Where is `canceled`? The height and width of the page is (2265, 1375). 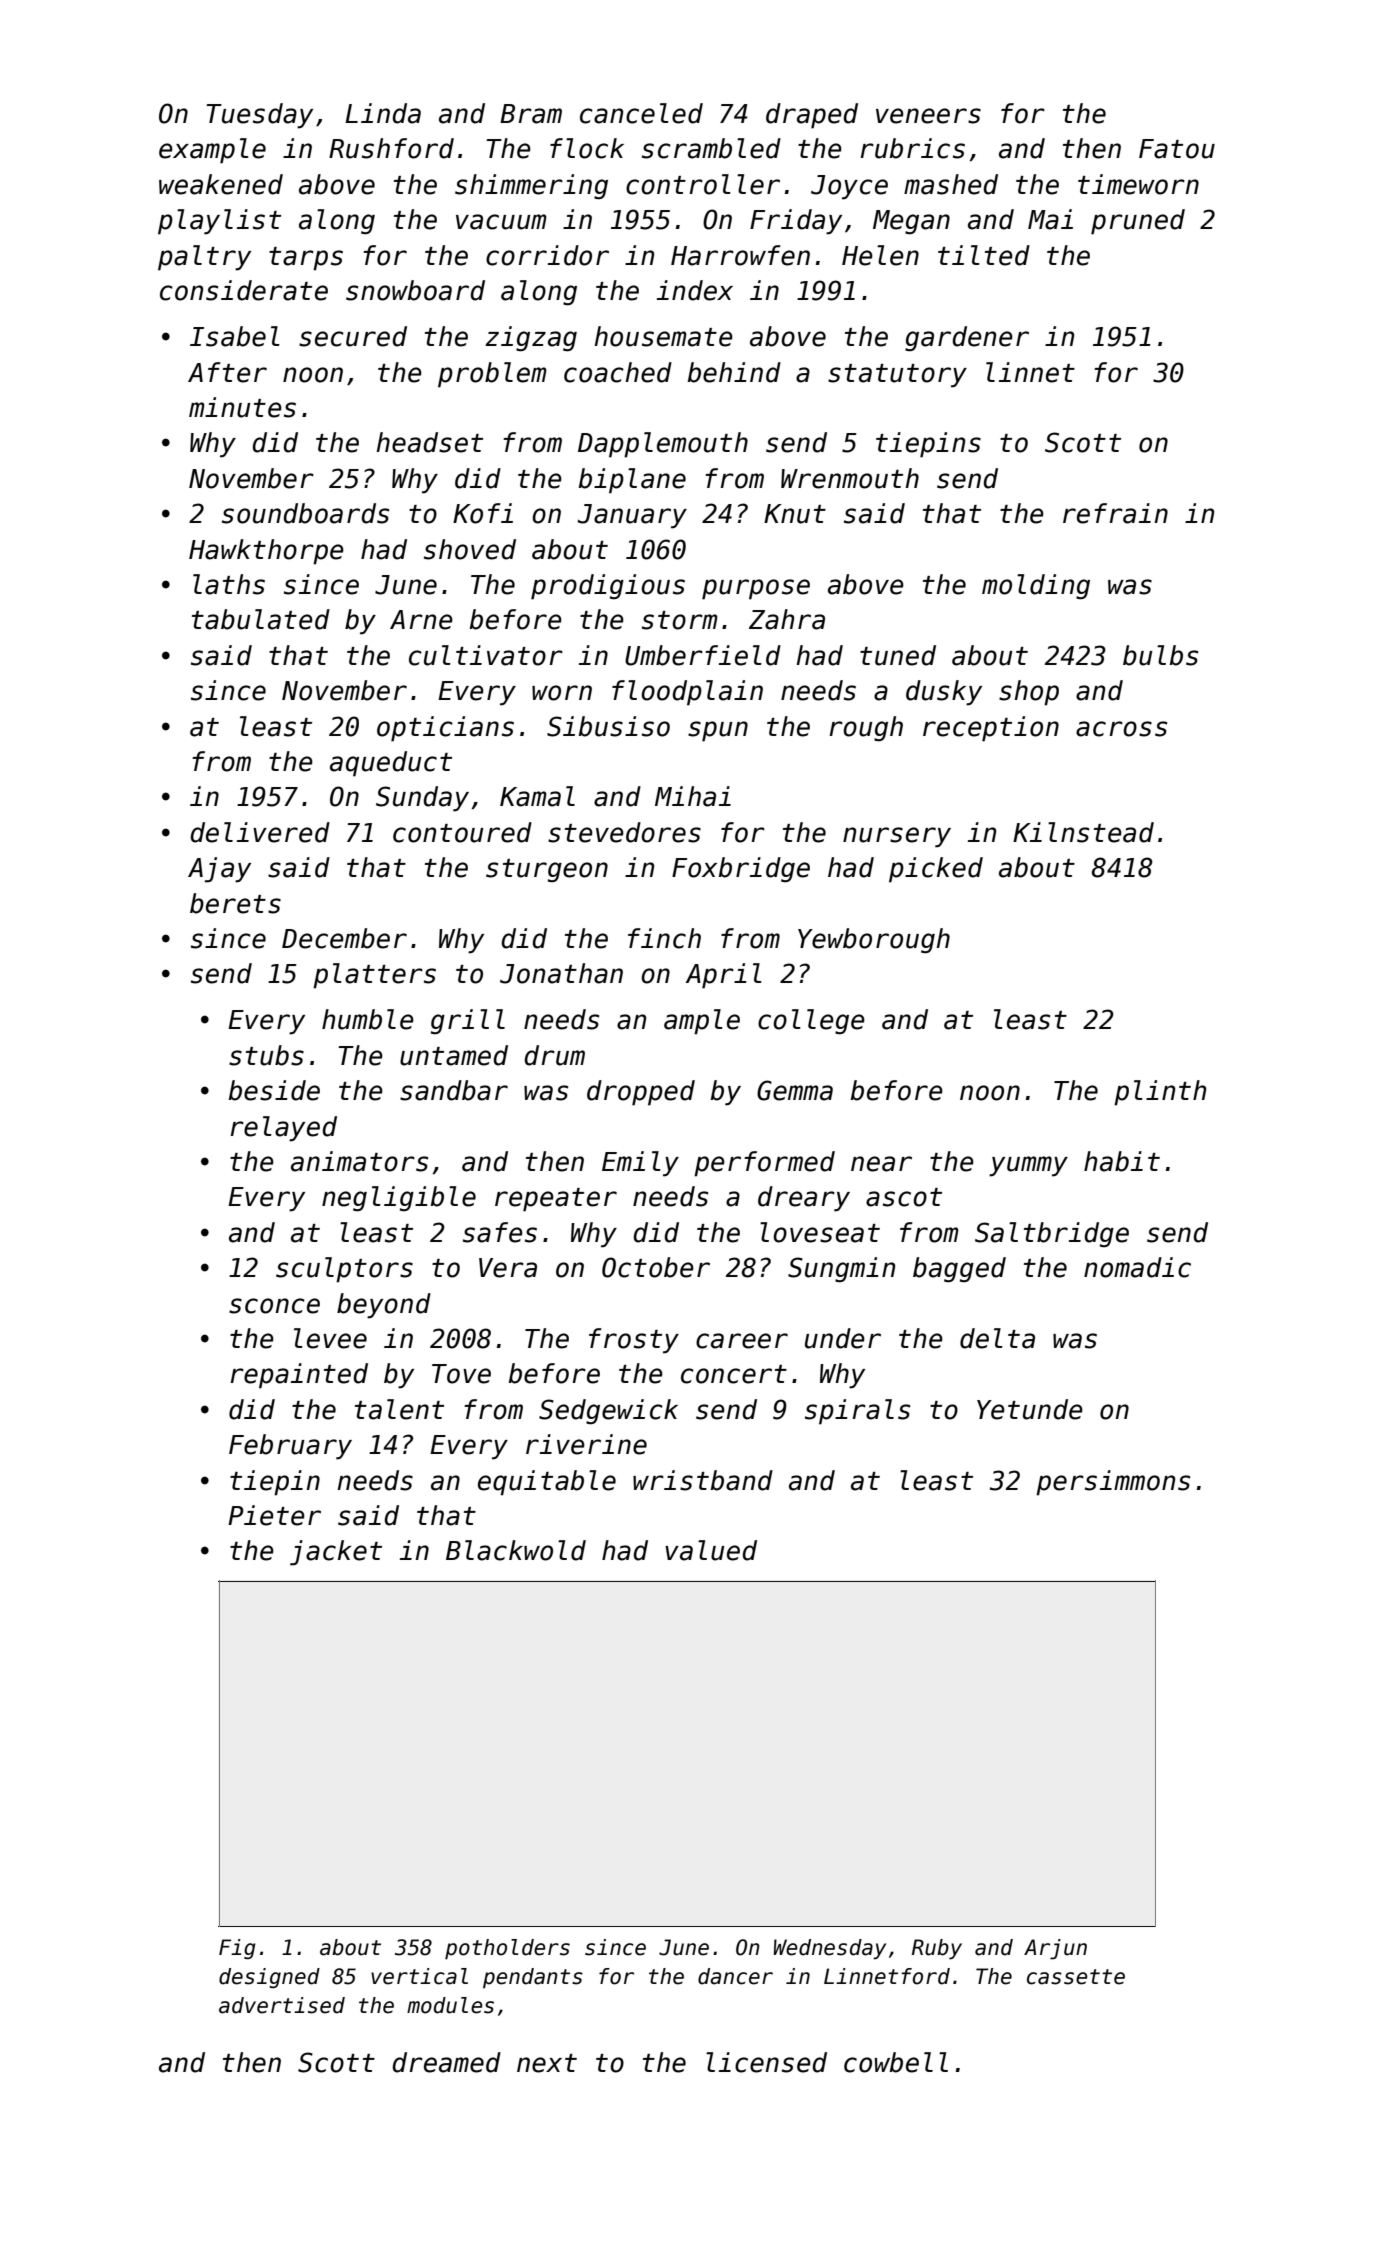
canceled is located at coordinates (641, 113).
